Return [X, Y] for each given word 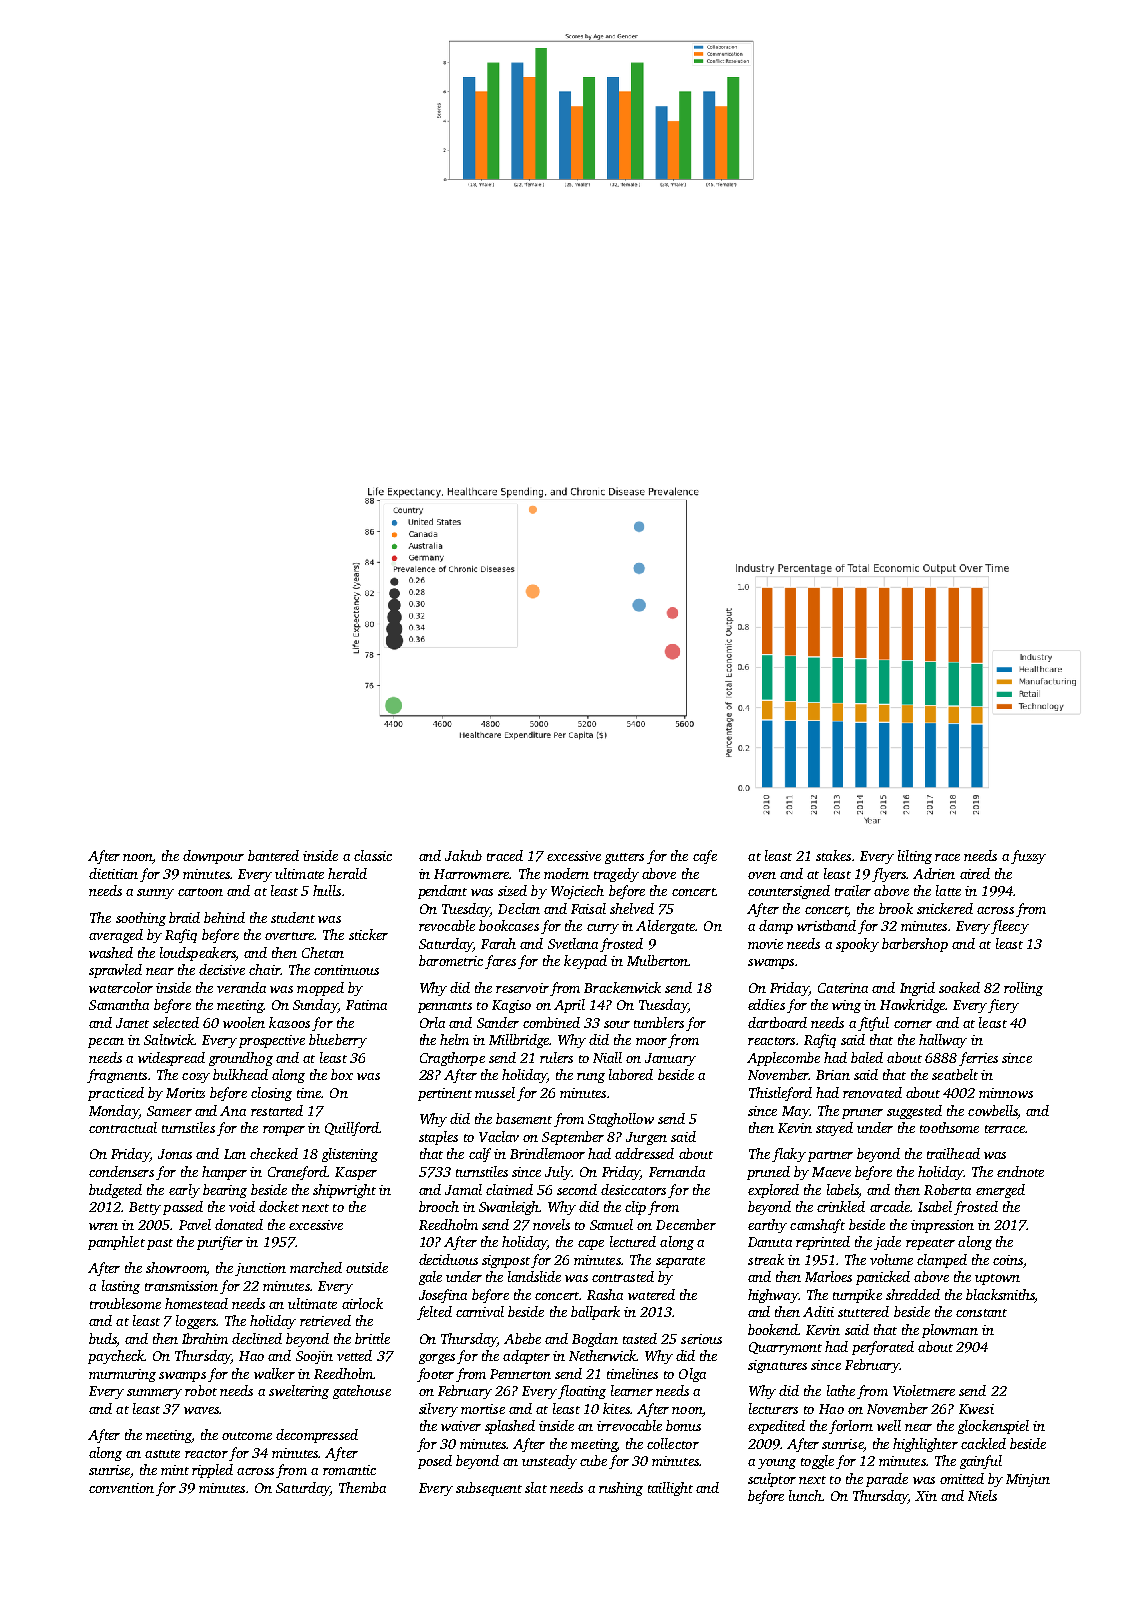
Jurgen [646, 1138]
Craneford [297, 1173]
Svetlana [573, 943]
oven [762, 875]
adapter [526, 1357]
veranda [241, 987]
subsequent [489, 1489]
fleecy [1010, 927]
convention [121, 1488]
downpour [213, 857]
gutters [624, 858]
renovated [872, 1092]
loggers [196, 1322]
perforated [883, 1348]
